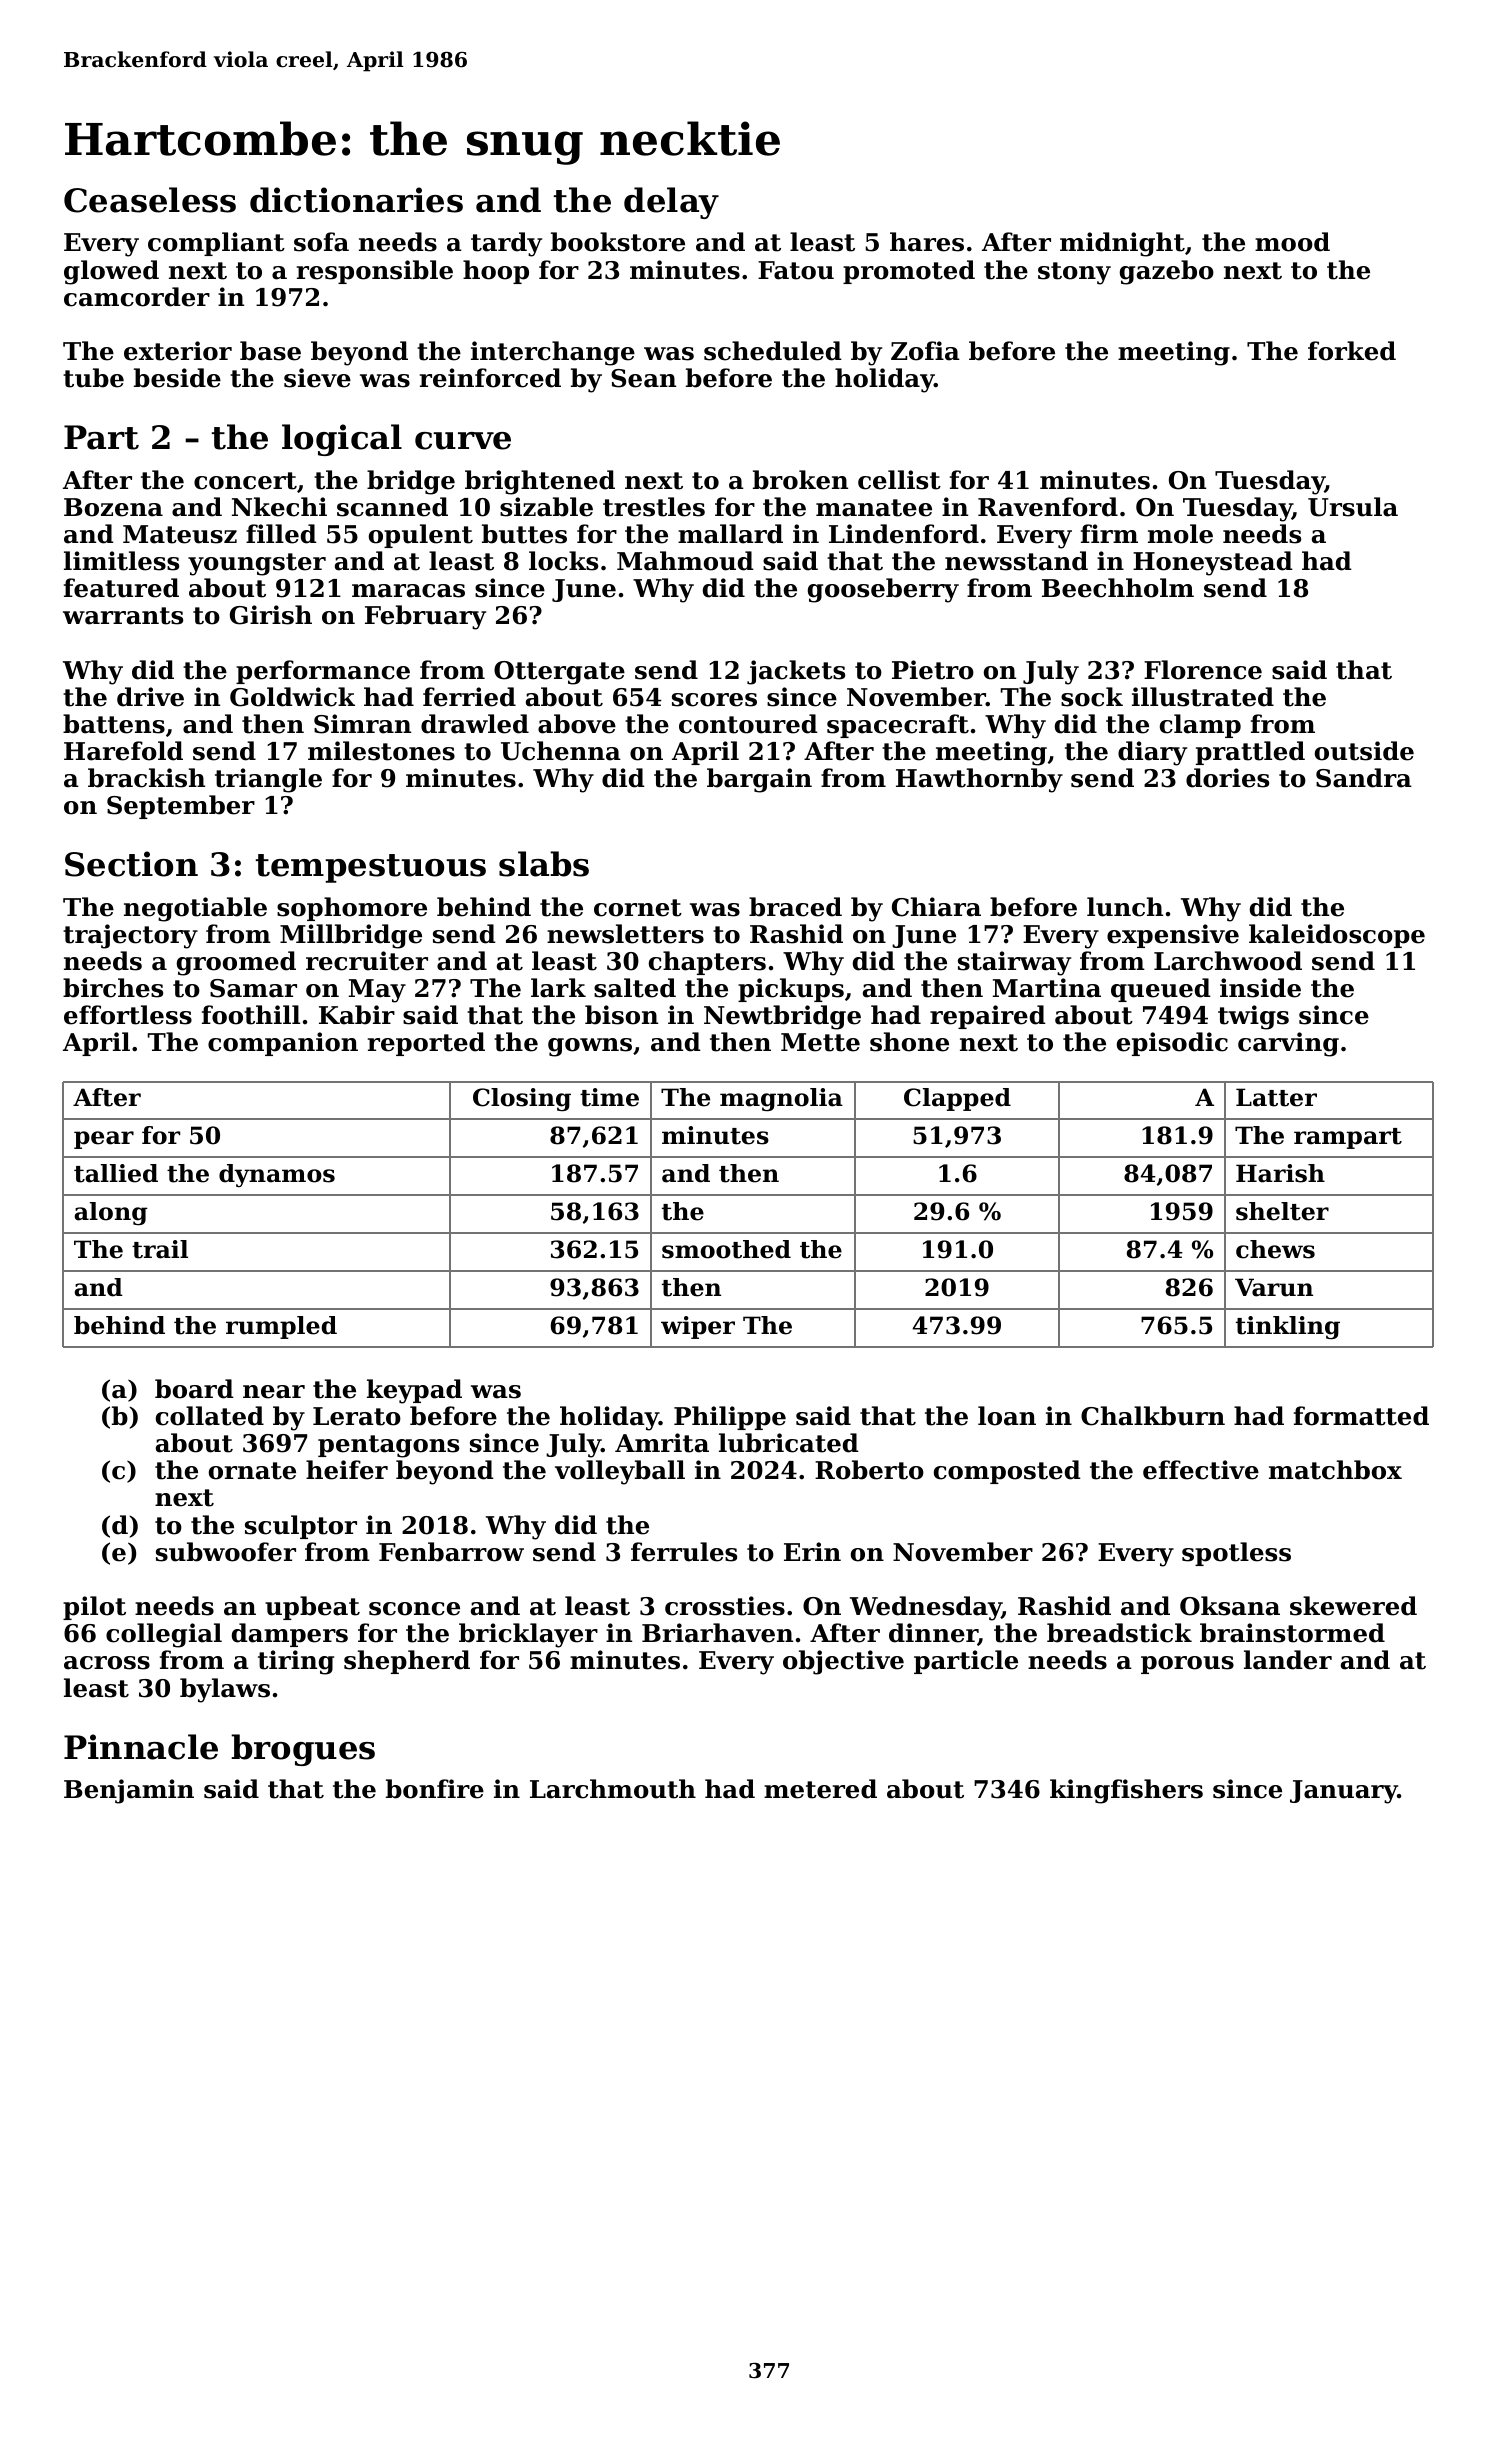  What do you see at coordinates (177, 378) in the screenshot?
I see `beside` at bounding box center [177, 378].
